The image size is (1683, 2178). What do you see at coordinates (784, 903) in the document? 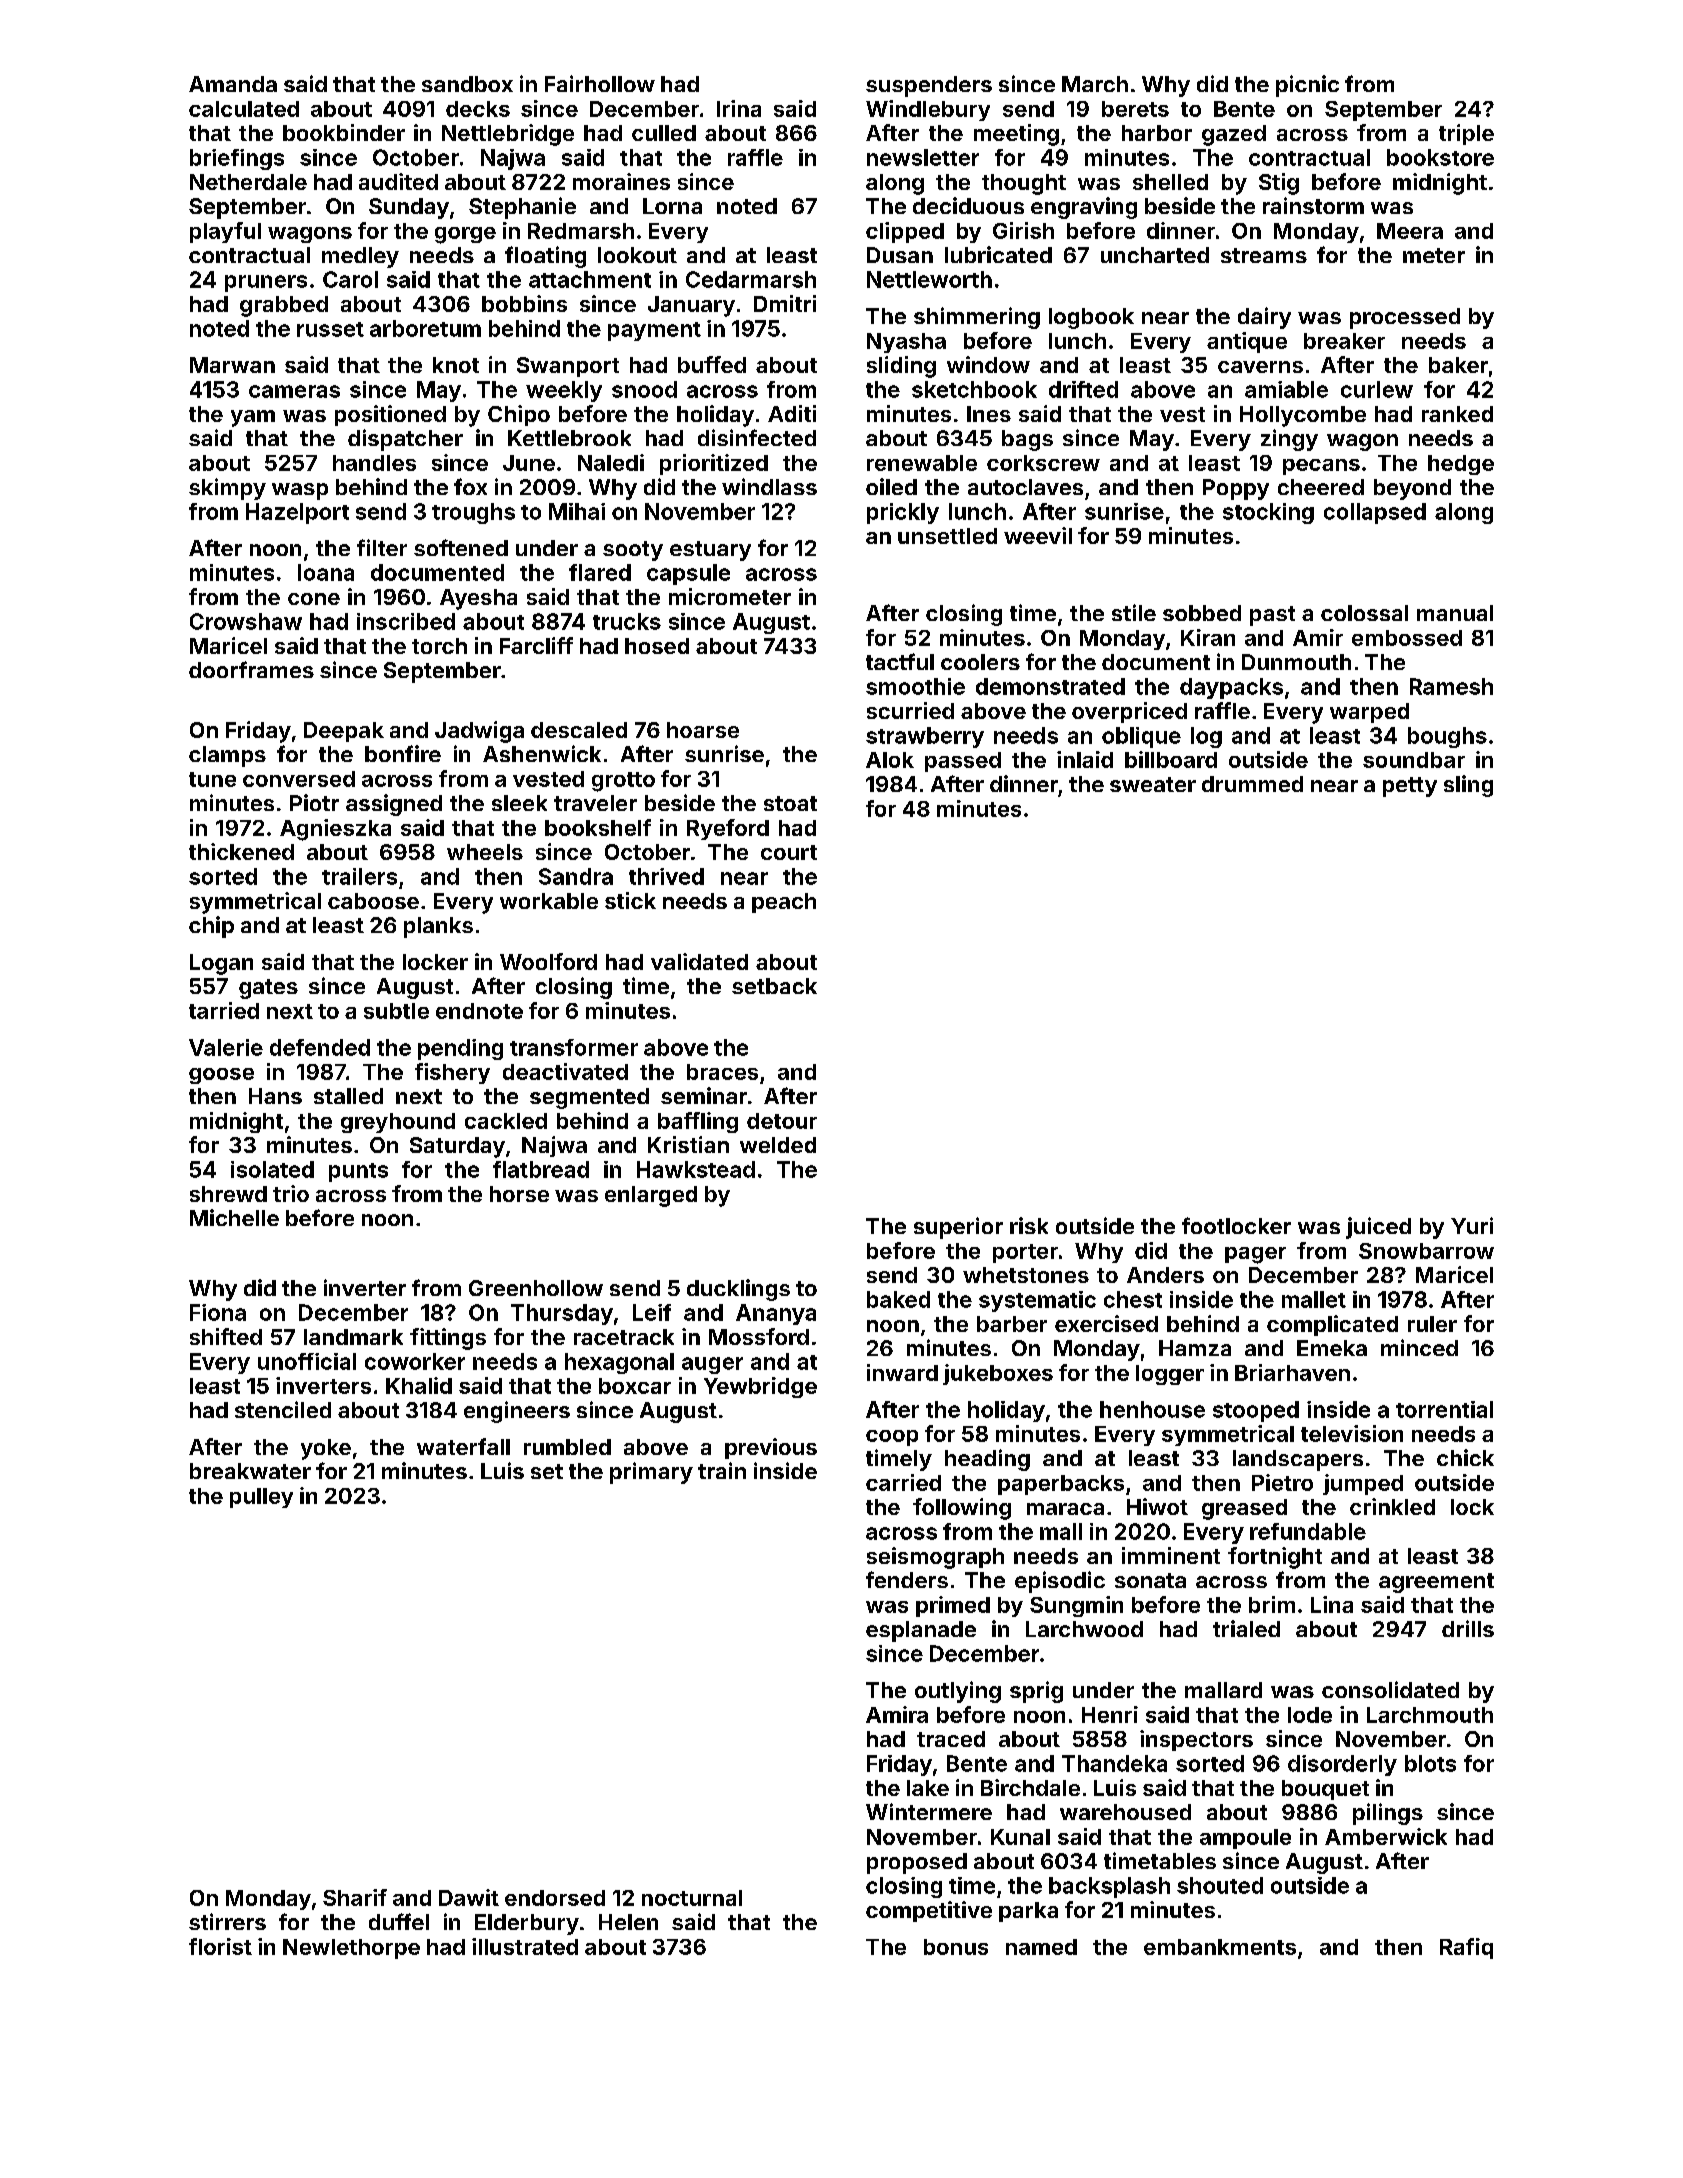
I see `peach` at bounding box center [784, 903].
